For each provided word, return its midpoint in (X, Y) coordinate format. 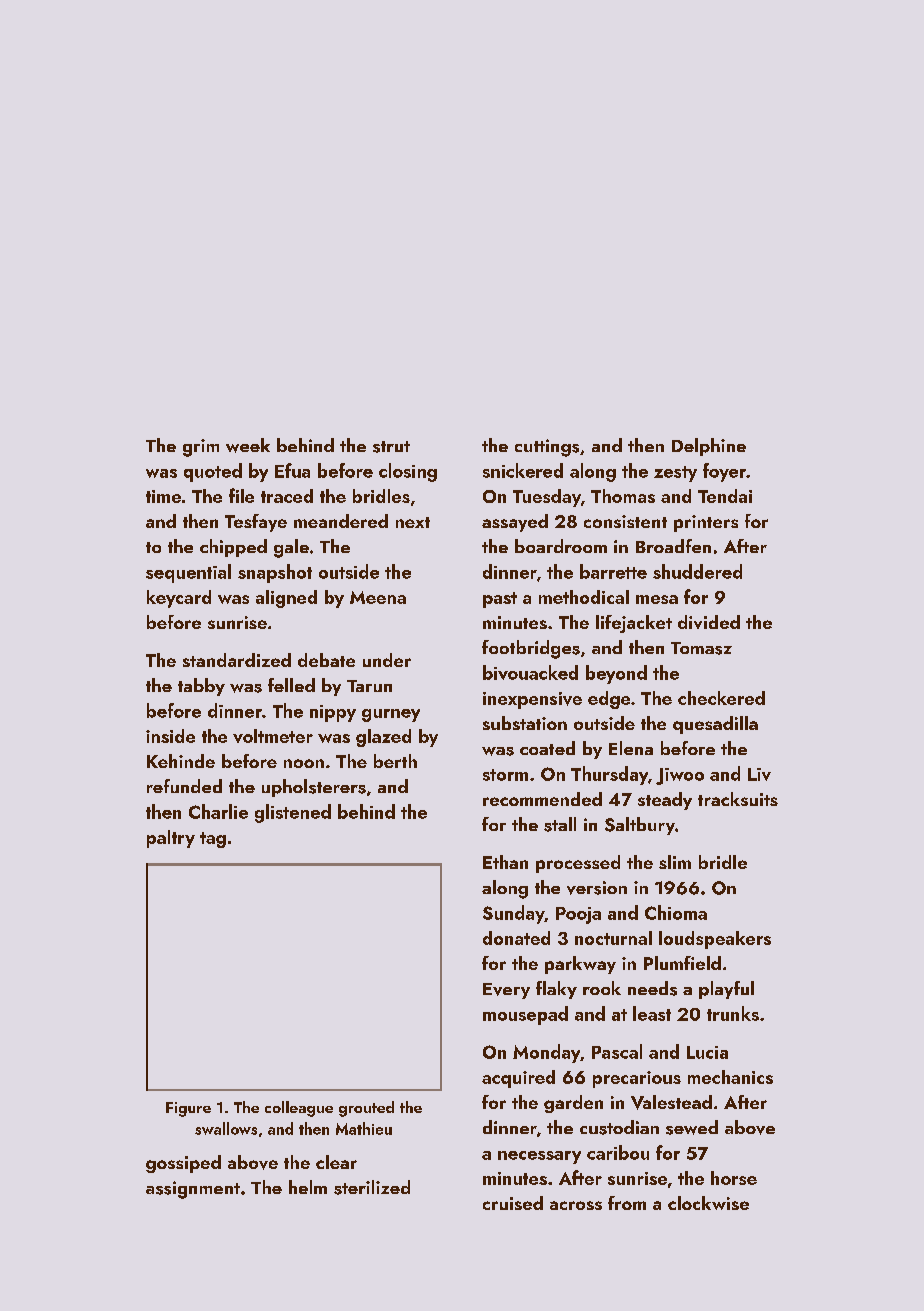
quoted (213, 472)
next (413, 522)
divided (709, 622)
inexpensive (532, 700)
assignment (193, 1190)
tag (213, 840)
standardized (237, 660)
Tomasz (701, 648)
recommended (542, 799)
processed (578, 864)
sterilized (372, 1187)
